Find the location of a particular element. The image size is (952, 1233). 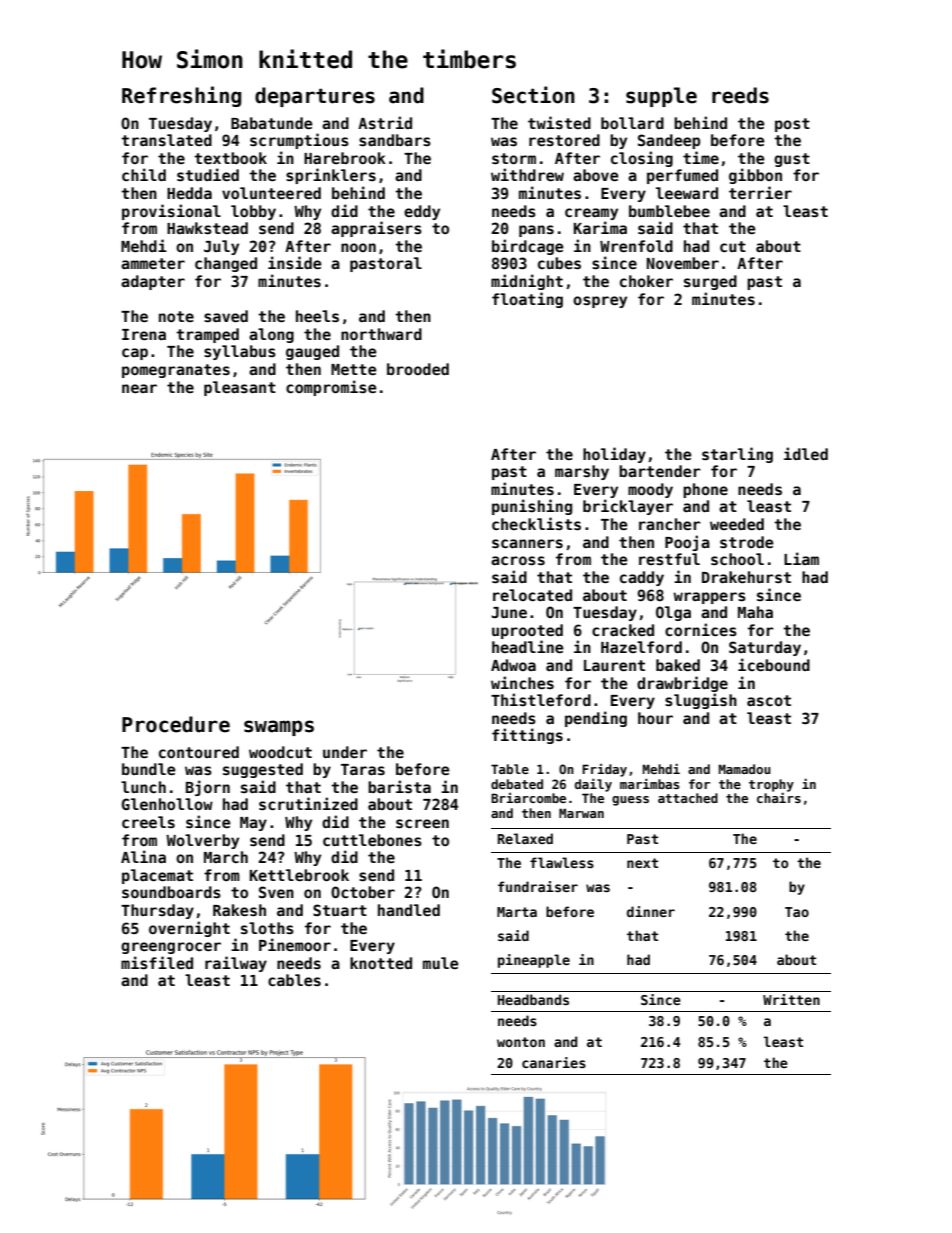

departures is located at coordinates (315, 97).
